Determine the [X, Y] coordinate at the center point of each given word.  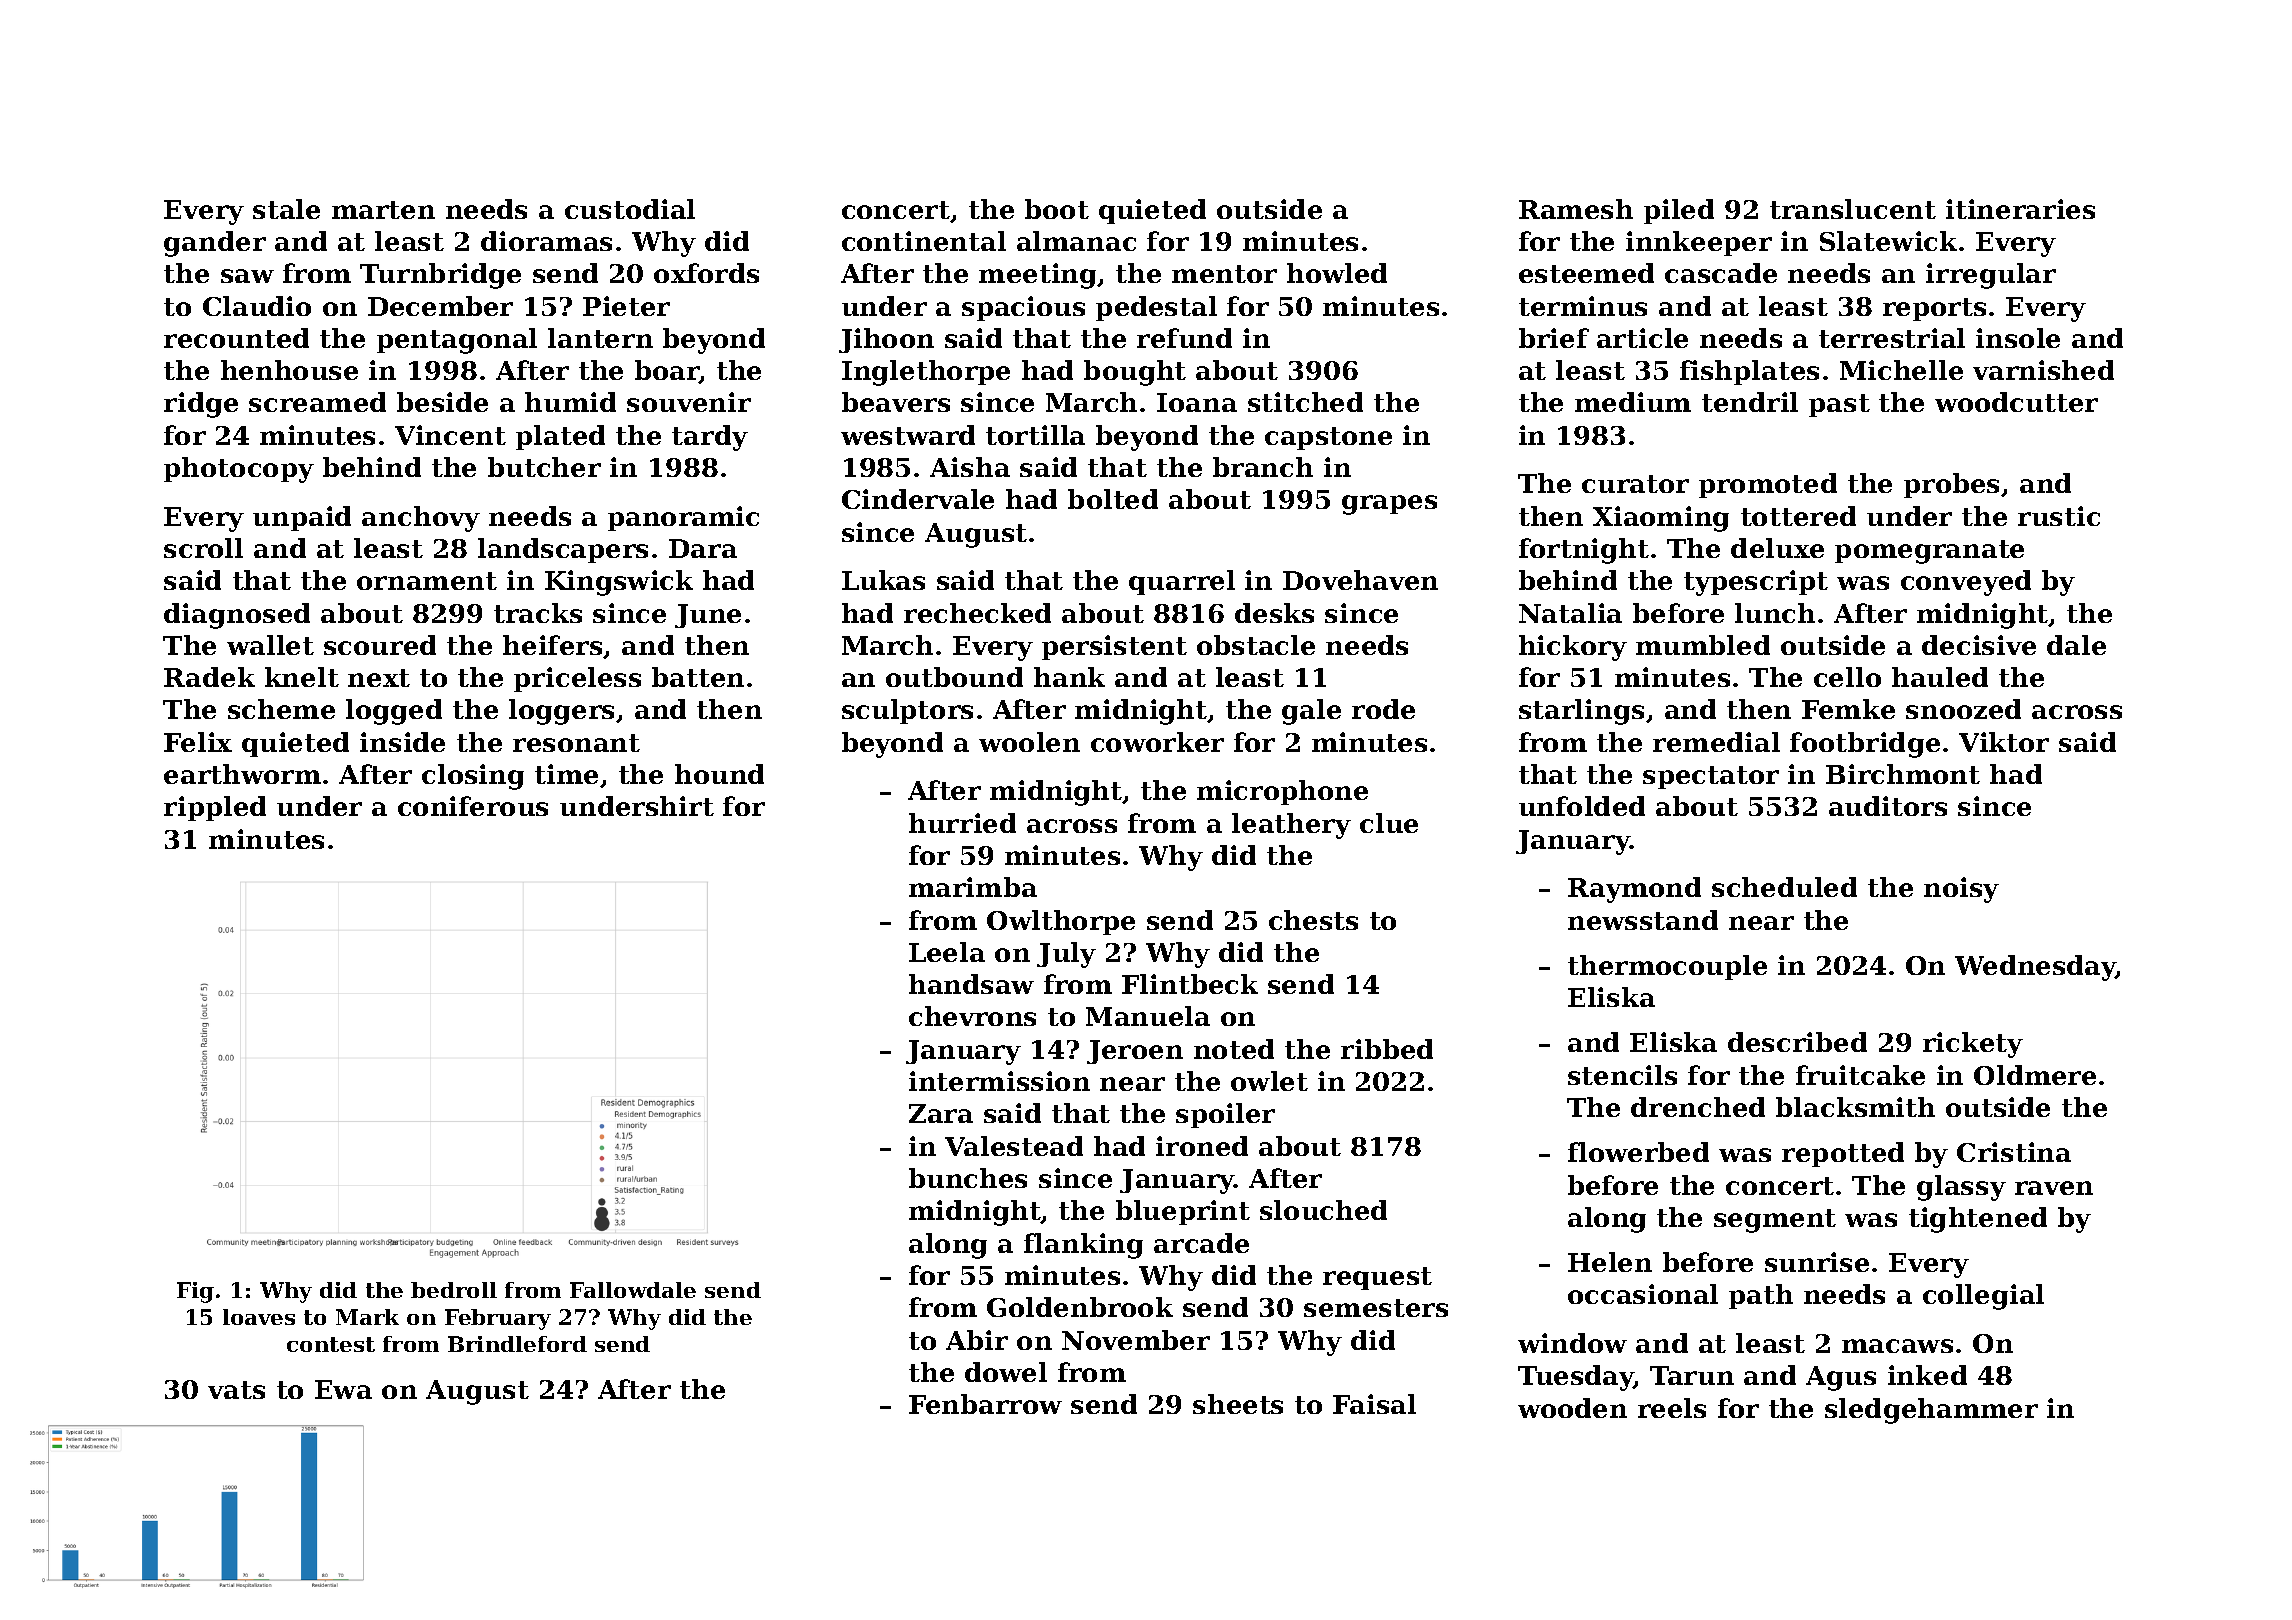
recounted [236, 338]
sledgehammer [1931, 1411]
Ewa [343, 1389]
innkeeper [1699, 243]
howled [1337, 273]
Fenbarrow [985, 1404]
